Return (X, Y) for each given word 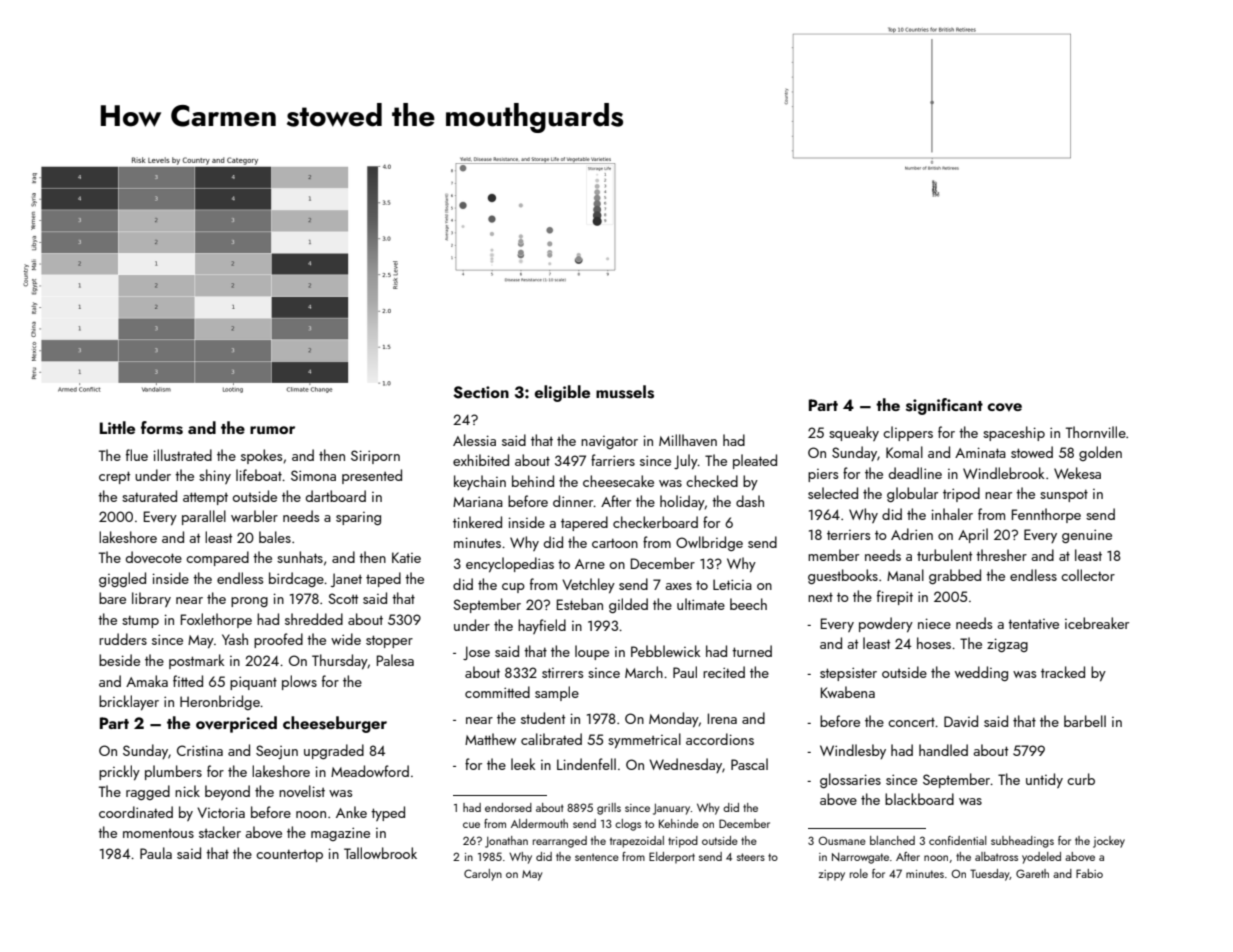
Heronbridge (220, 702)
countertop (289, 855)
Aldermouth (539, 823)
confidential (958, 840)
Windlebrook (1003, 473)
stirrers (562, 673)
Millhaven (688, 440)
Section (481, 392)
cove (1004, 407)
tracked (1063, 672)
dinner (573, 501)
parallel (204, 517)
